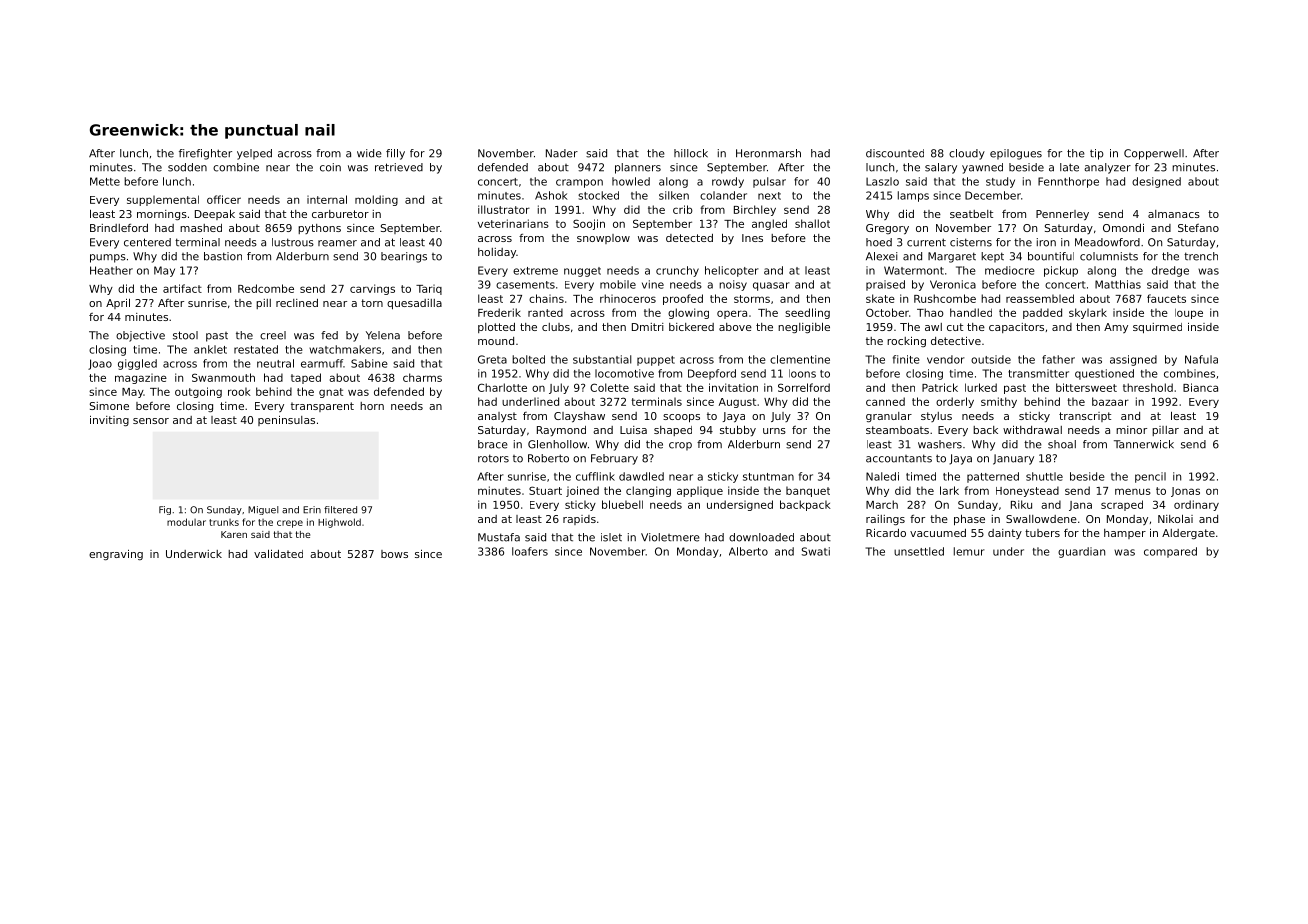 Image resolution: width=1308 pixels, height=924 pixels. What do you see at coordinates (186, 522) in the screenshot?
I see `modular` at bounding box center [186, 522].
